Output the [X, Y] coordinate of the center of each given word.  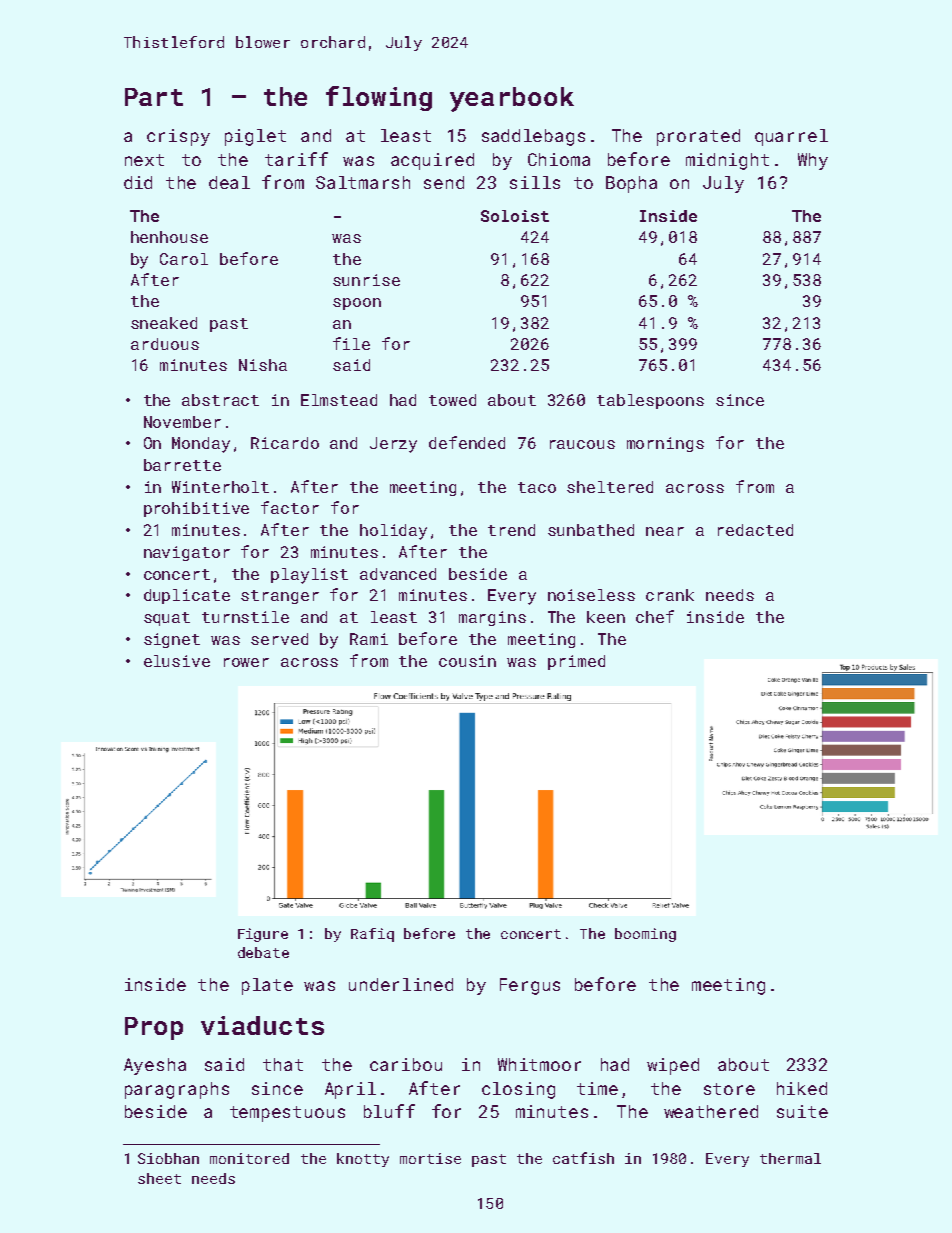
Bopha [631, 184]
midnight [727, 161]
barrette [182, 465]
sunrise [366, 280]
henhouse [169, 237]
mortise [430, 1158]
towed [452, 400]
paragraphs [177, 1090]
